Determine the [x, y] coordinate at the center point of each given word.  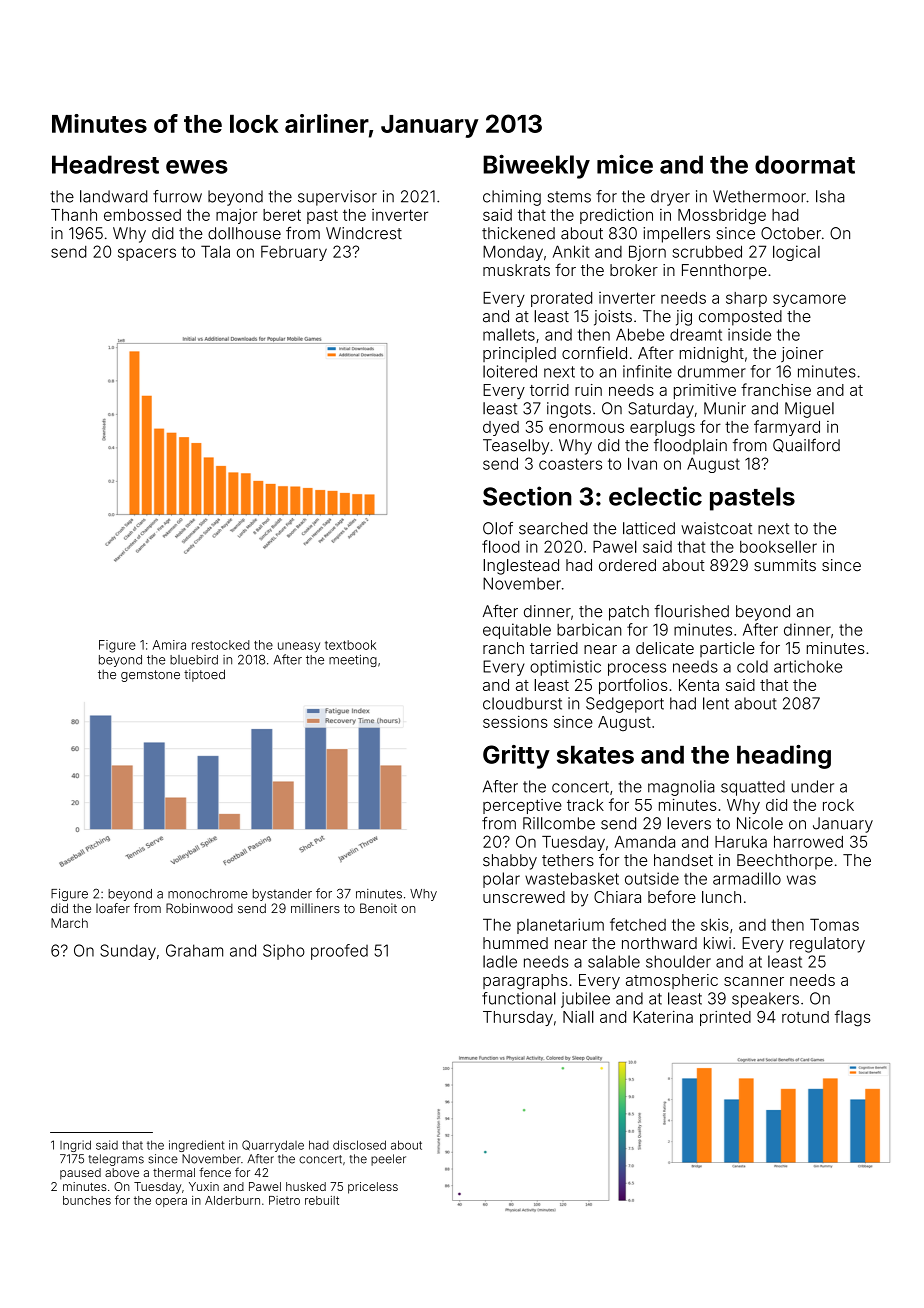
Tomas [834, 924]
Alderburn [232, 1200]
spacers [147, 254]
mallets [509, 334]
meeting [353, 661]
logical [796, 253]
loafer [113, 908]
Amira [169, 645]
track [585, 805]
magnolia [681, 788]
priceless [373, 1188]
